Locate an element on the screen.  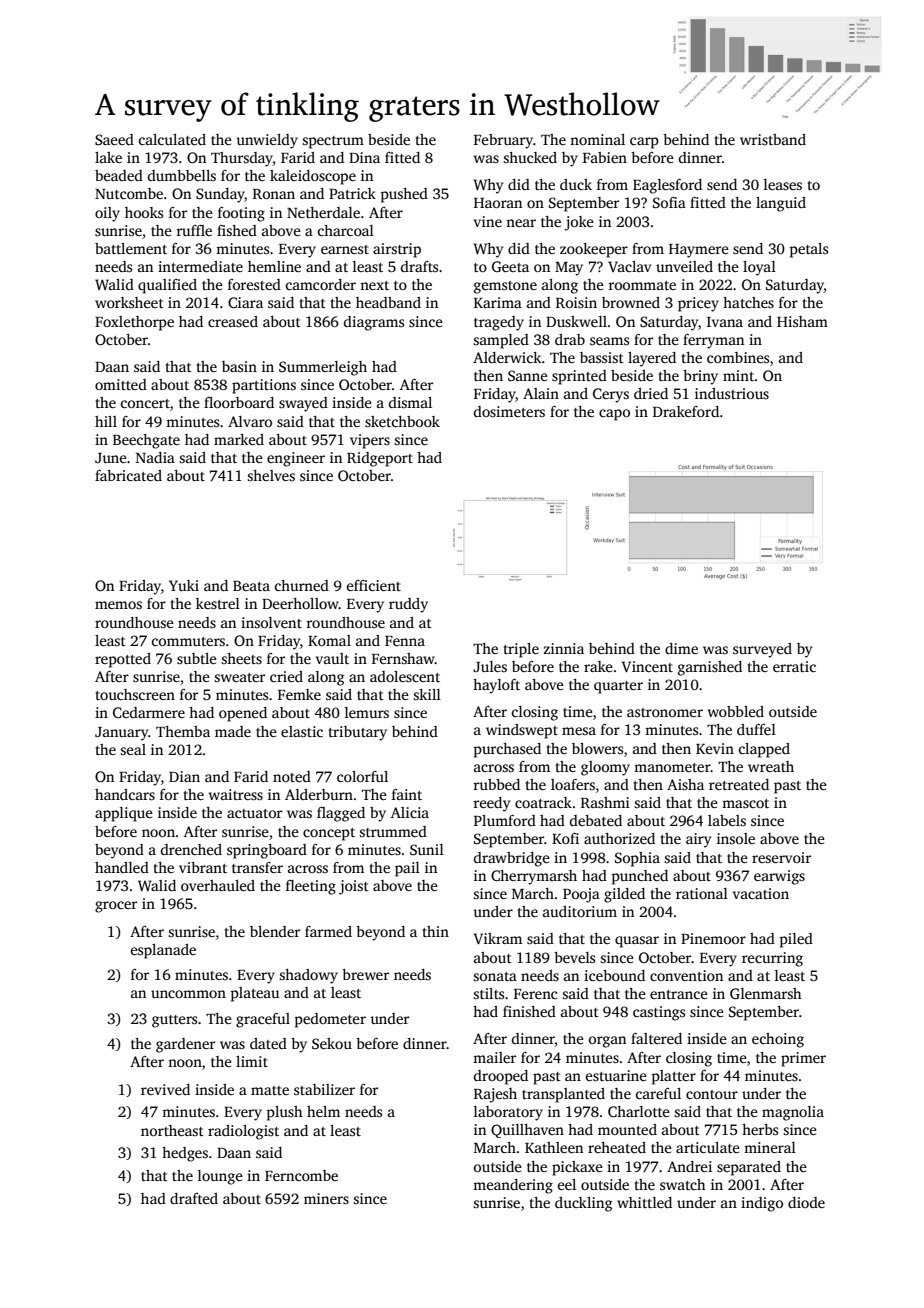
piled is located at coordinates (796, 940).
